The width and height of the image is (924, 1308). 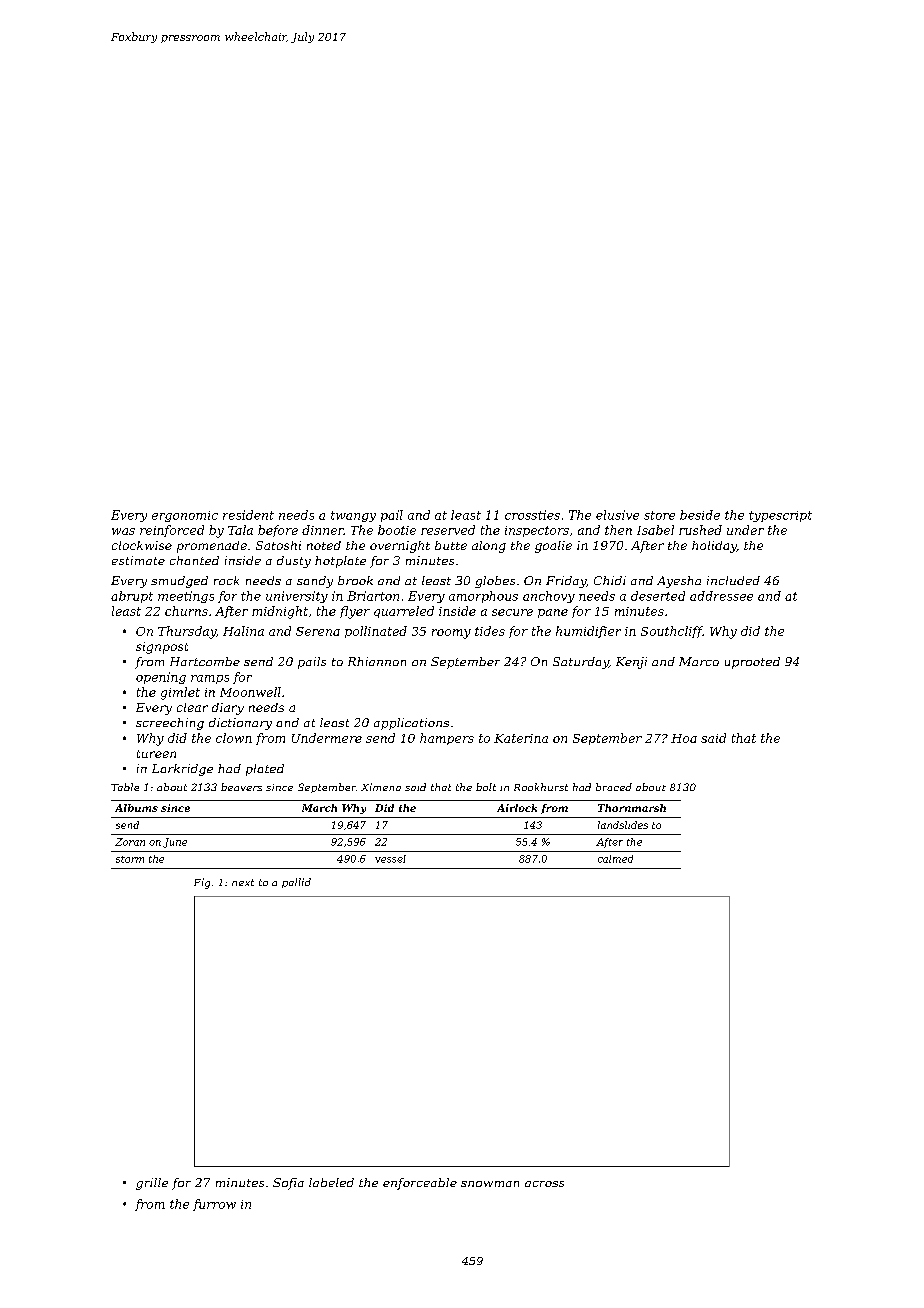 What do you see at coordinates (250, 692) in the image?
I see `Moonwell` at bounding box center [250, 692].
